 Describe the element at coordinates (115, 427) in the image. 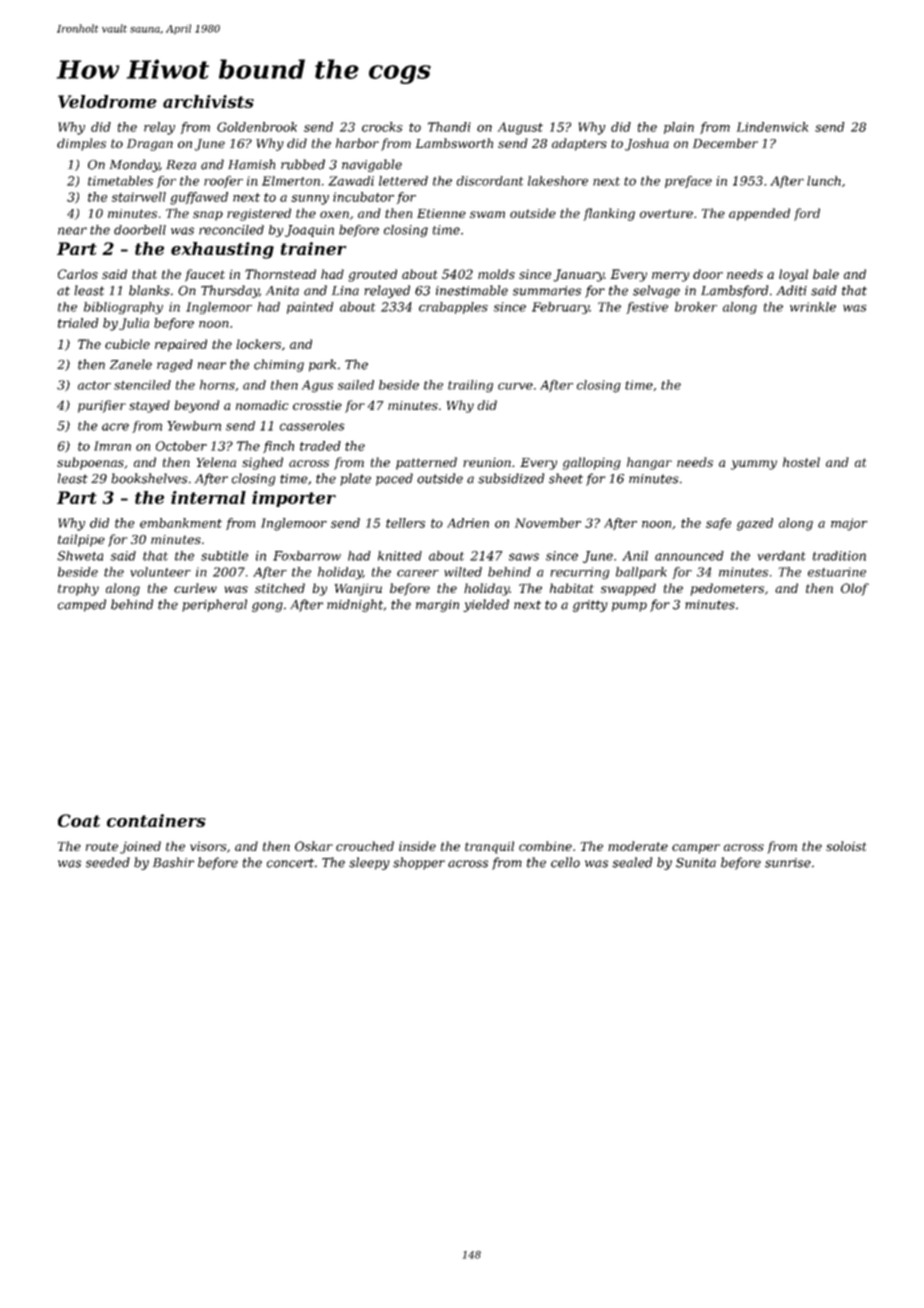

I see `acre` at that location.
